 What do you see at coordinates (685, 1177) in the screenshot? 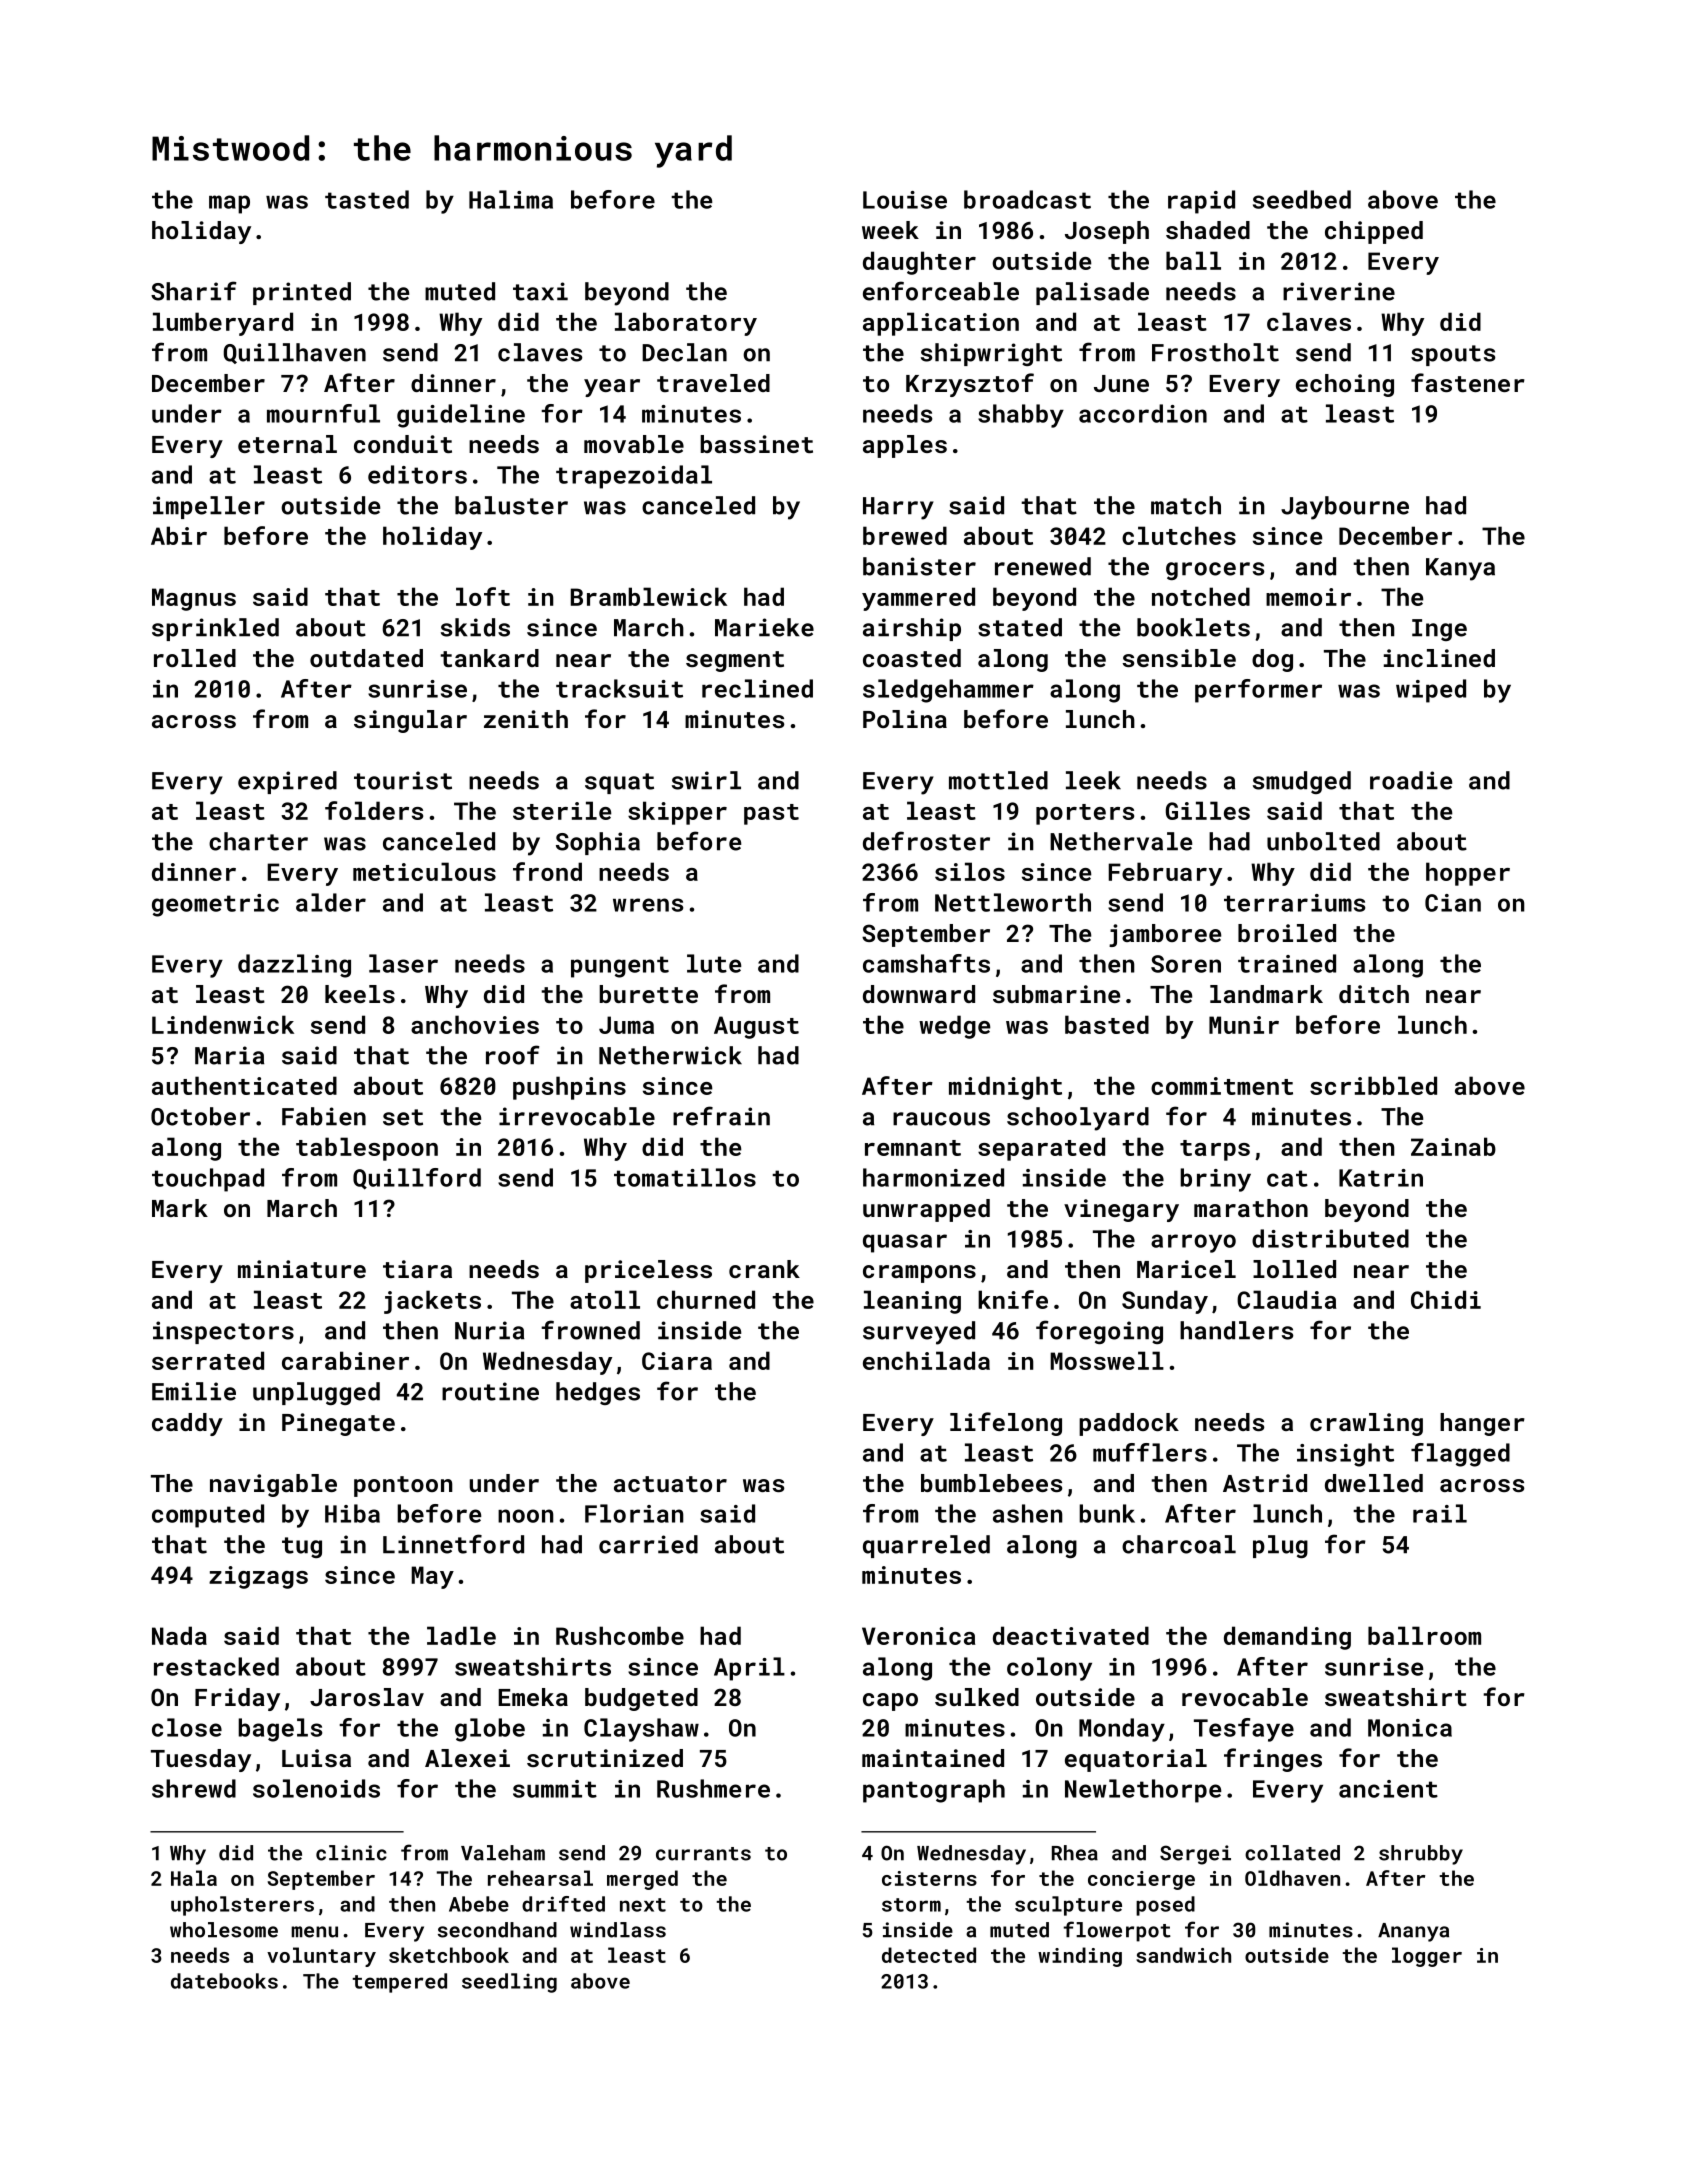
I see `tomatillos` at bounding box center [685, 1177].
